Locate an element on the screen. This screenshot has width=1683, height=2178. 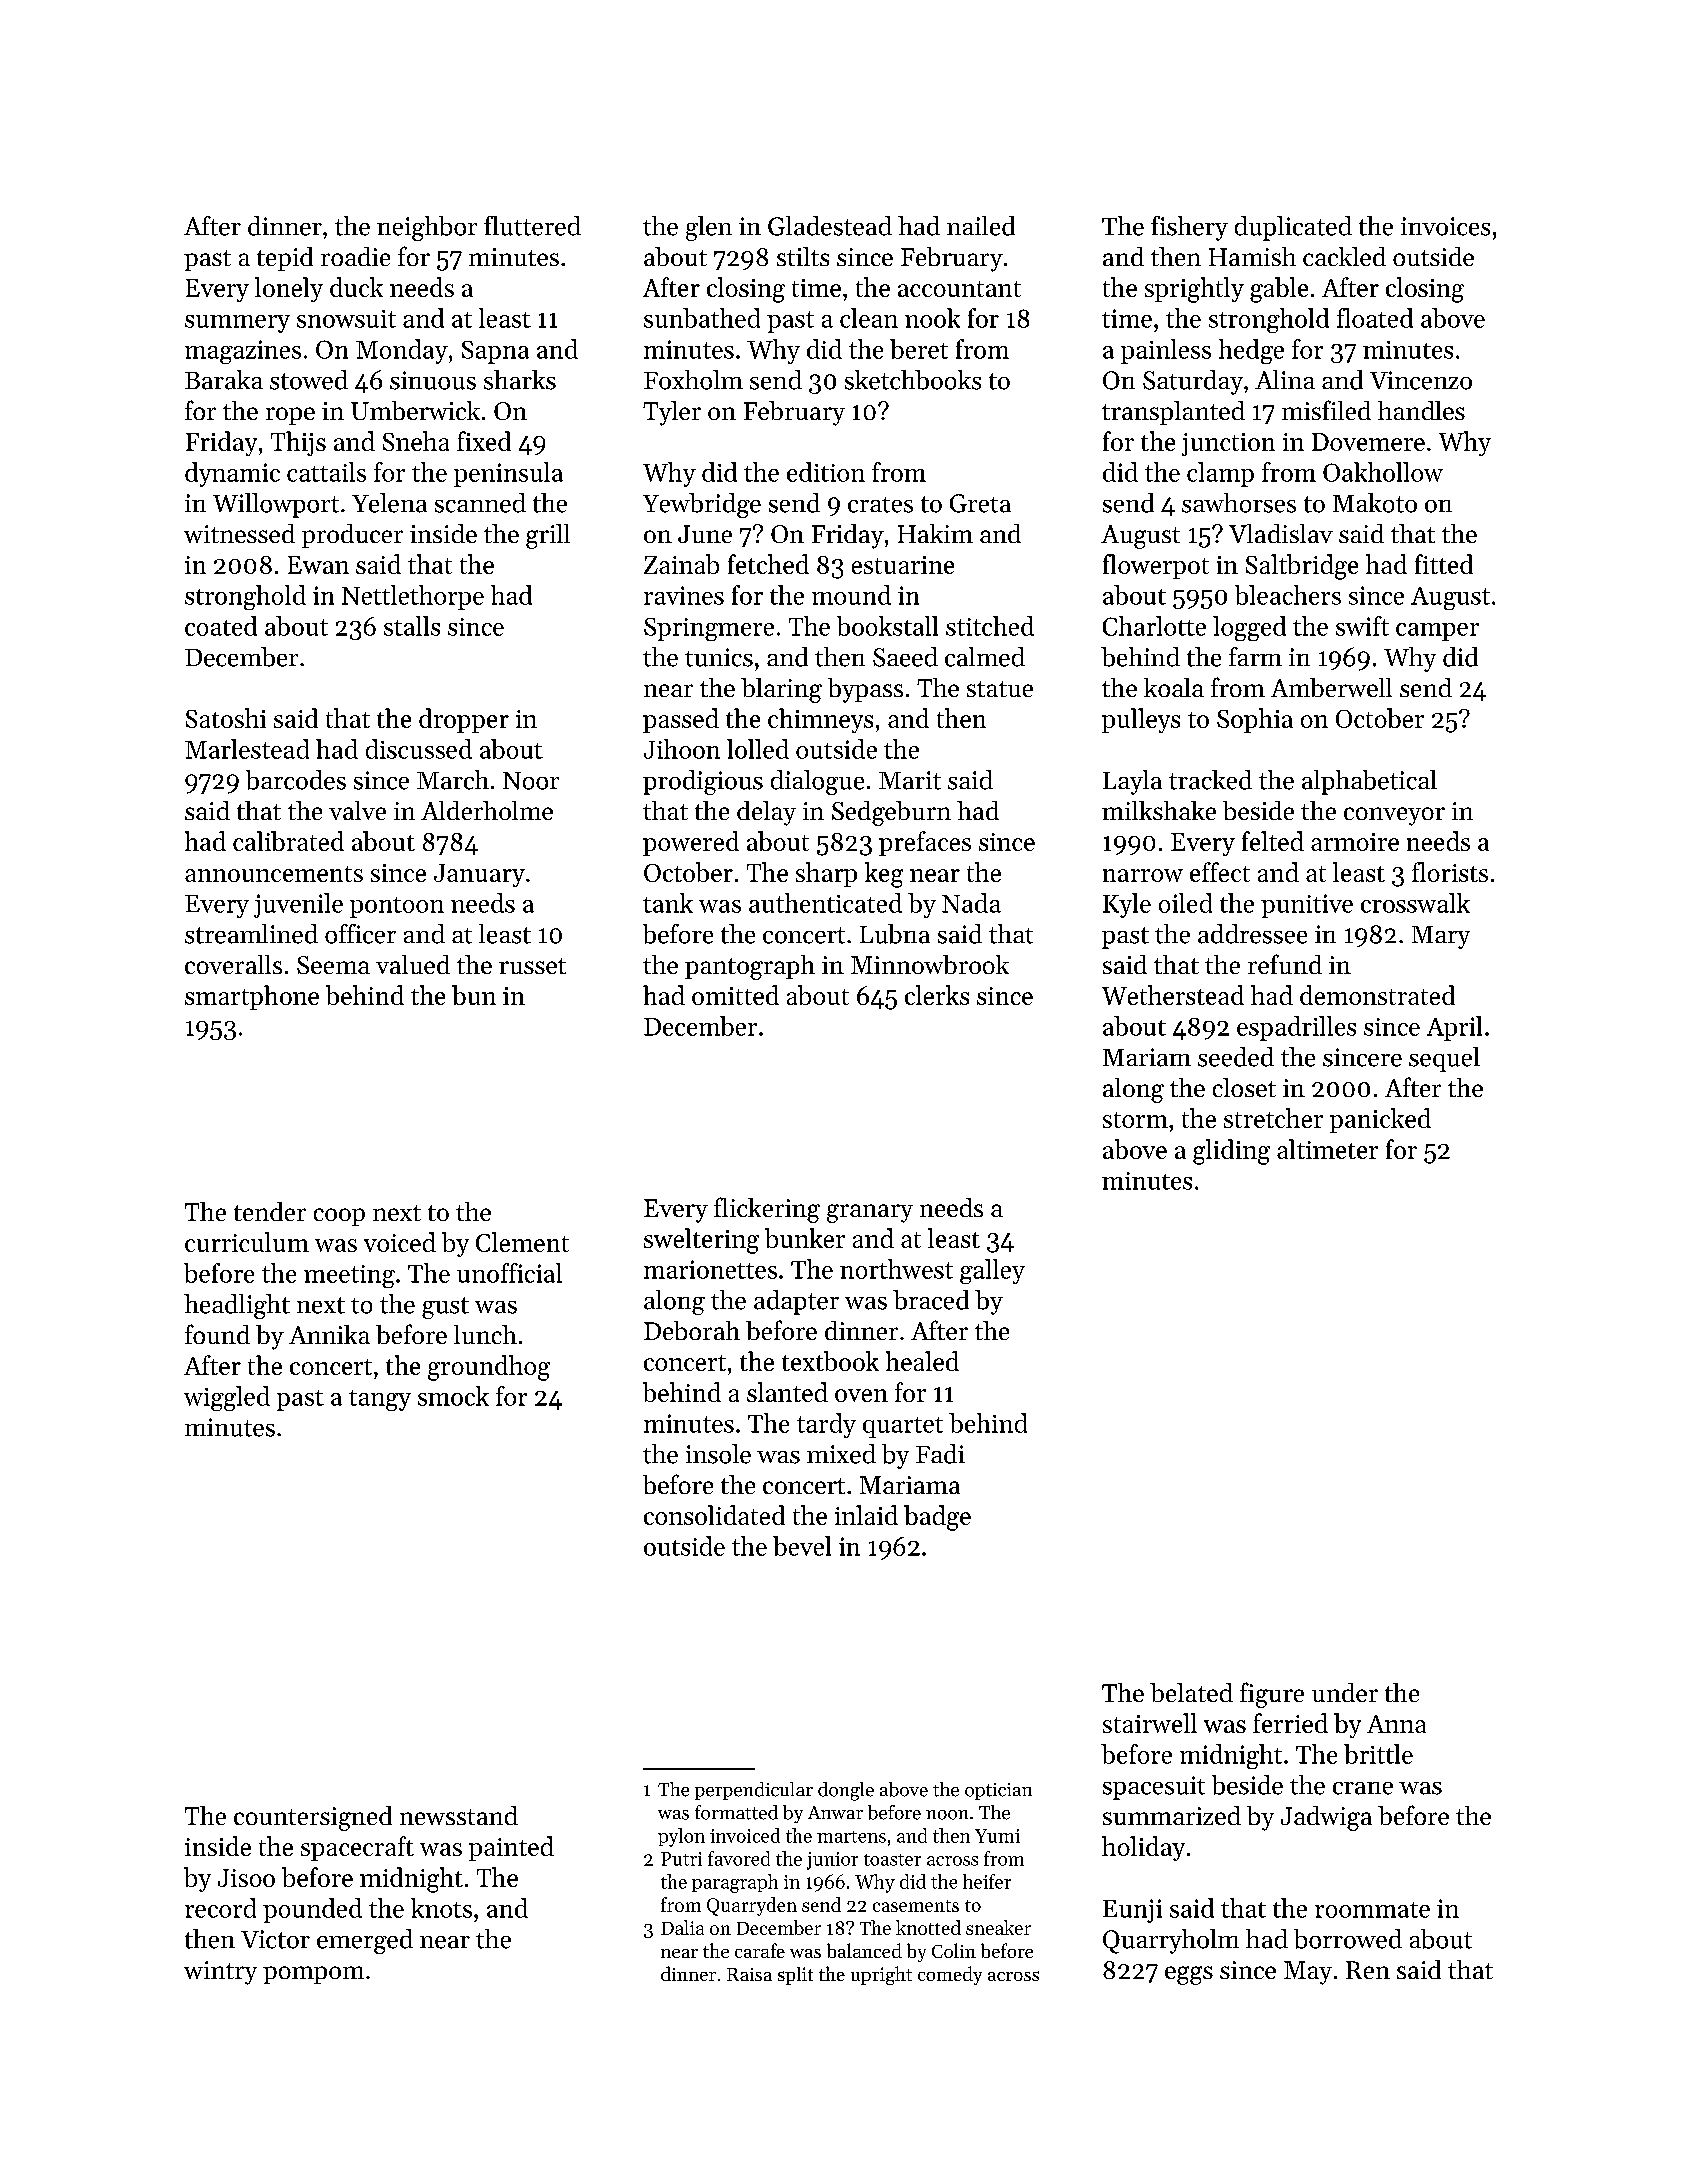
panicked is located at coordinates (1380, 1120).
